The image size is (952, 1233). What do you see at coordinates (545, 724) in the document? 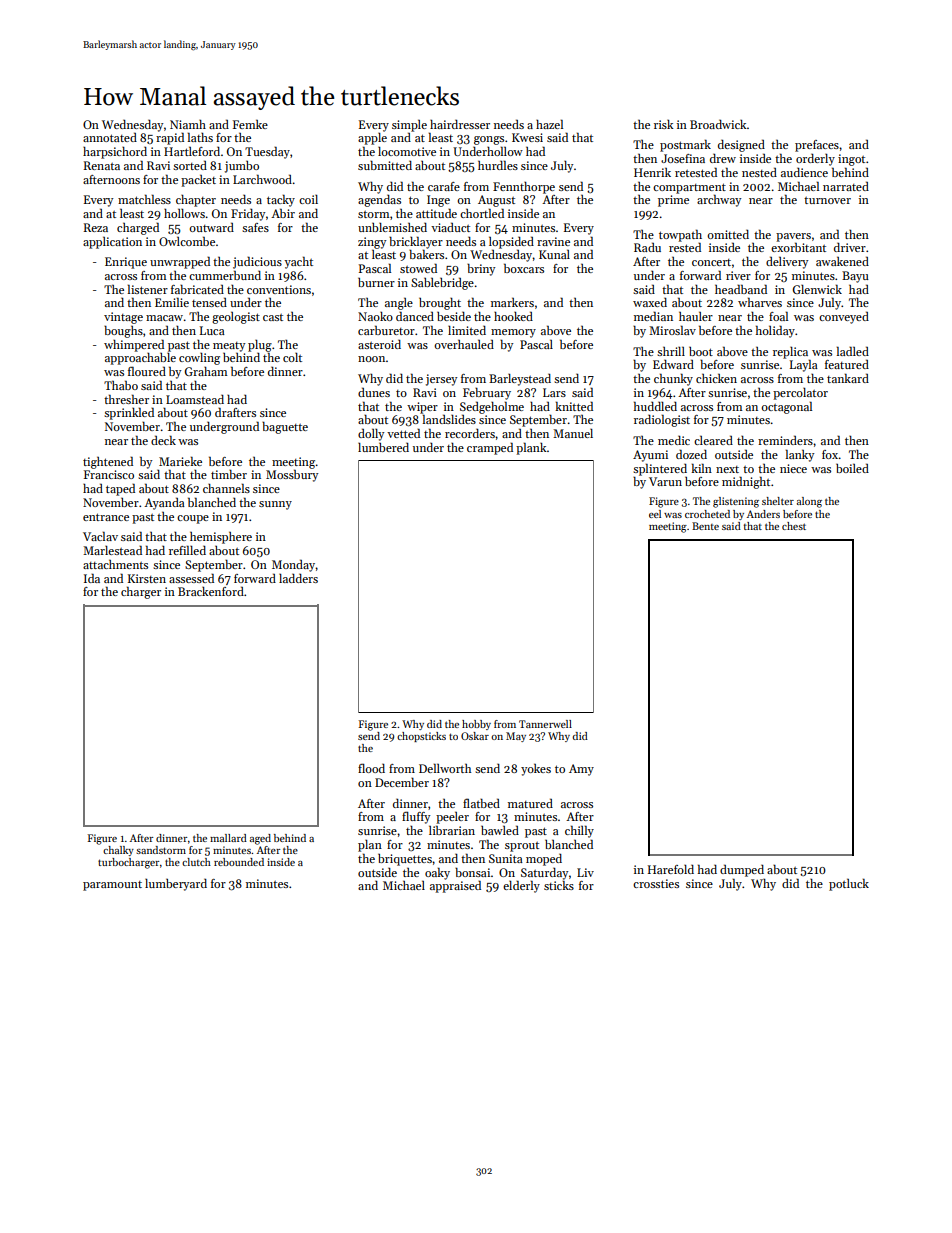
I see `Tannerwell` at bounding box center [545, 724].
